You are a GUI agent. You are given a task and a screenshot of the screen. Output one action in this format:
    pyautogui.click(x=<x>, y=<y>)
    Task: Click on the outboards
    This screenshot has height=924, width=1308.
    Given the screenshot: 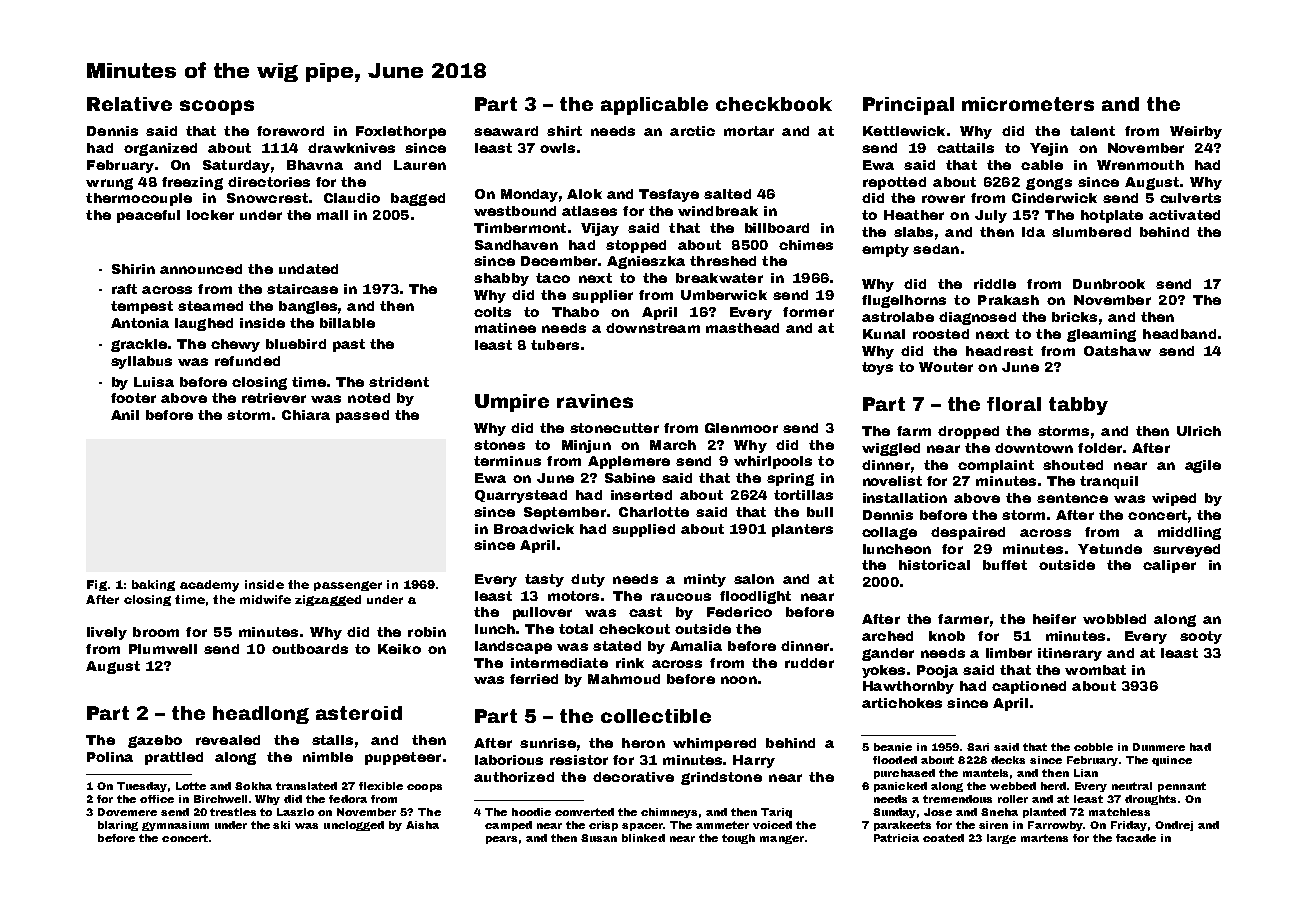 What is the action you would take?
    pyautogui.click(x=310, y=649)
